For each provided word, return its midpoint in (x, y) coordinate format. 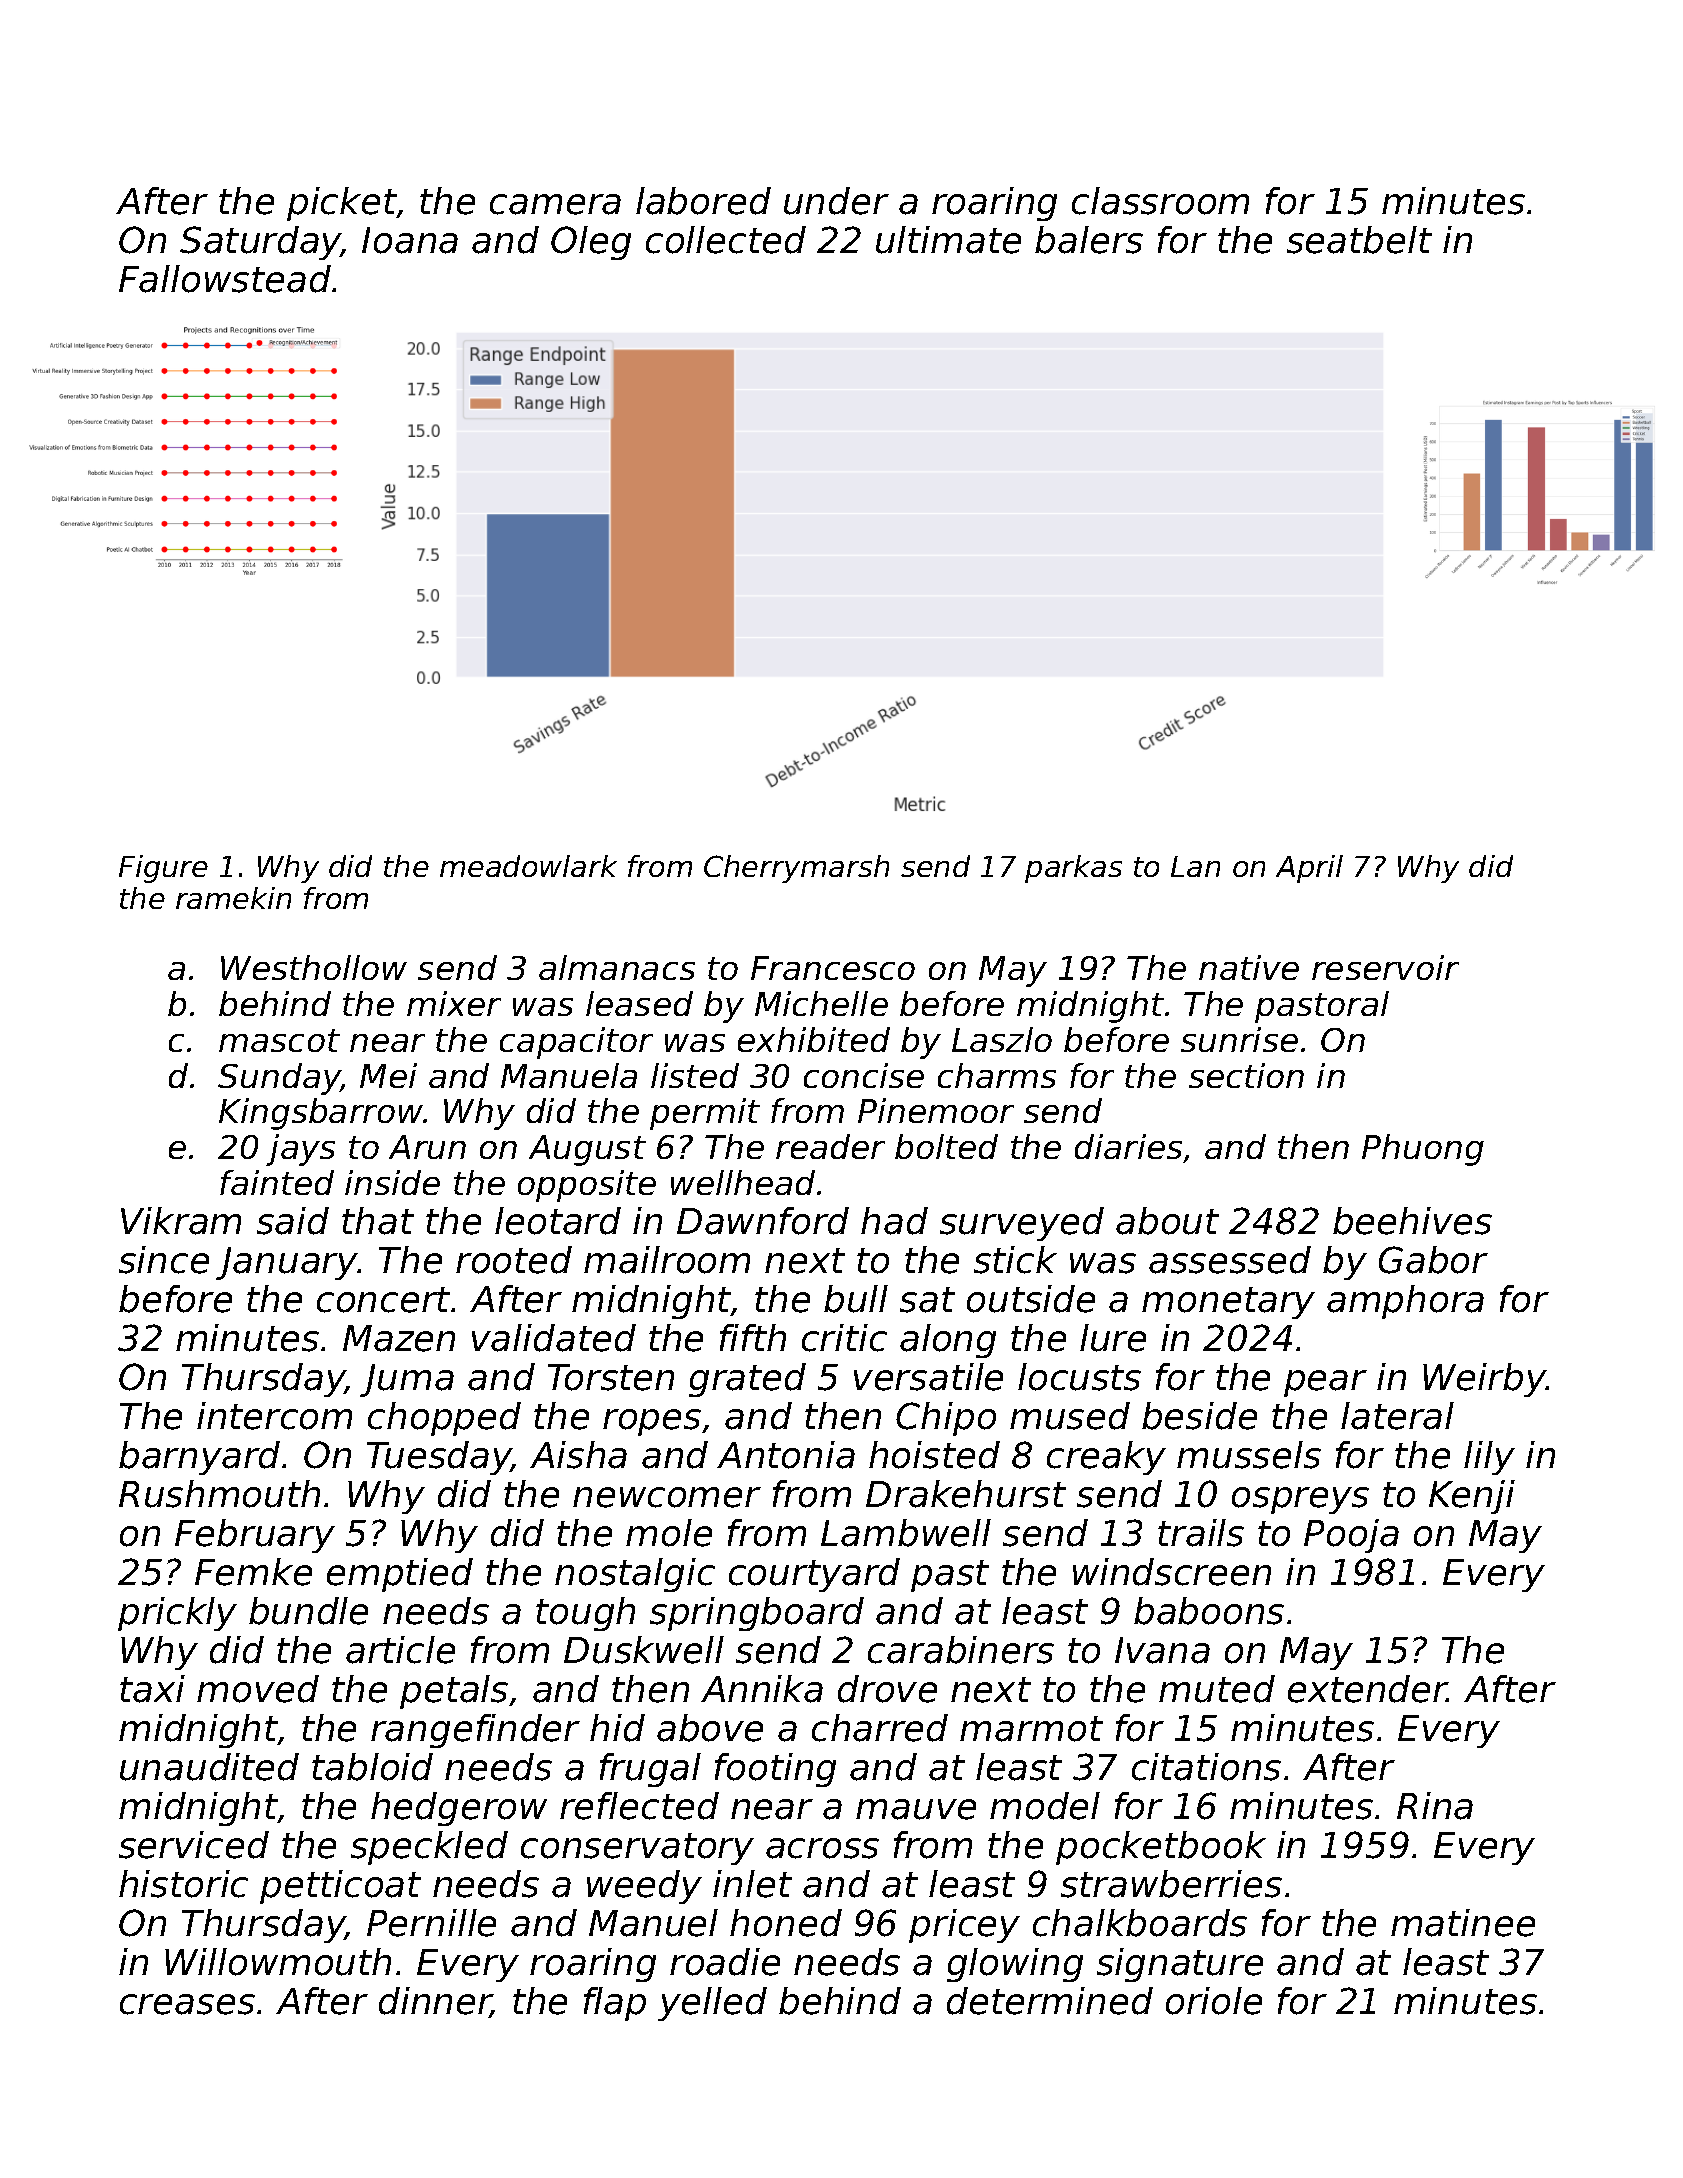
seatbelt (1359, 240)
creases (187, 2004)
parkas (1073, 869)
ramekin (233, 898)
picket (342, 204)
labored (703, 201)
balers (1089, 240)
